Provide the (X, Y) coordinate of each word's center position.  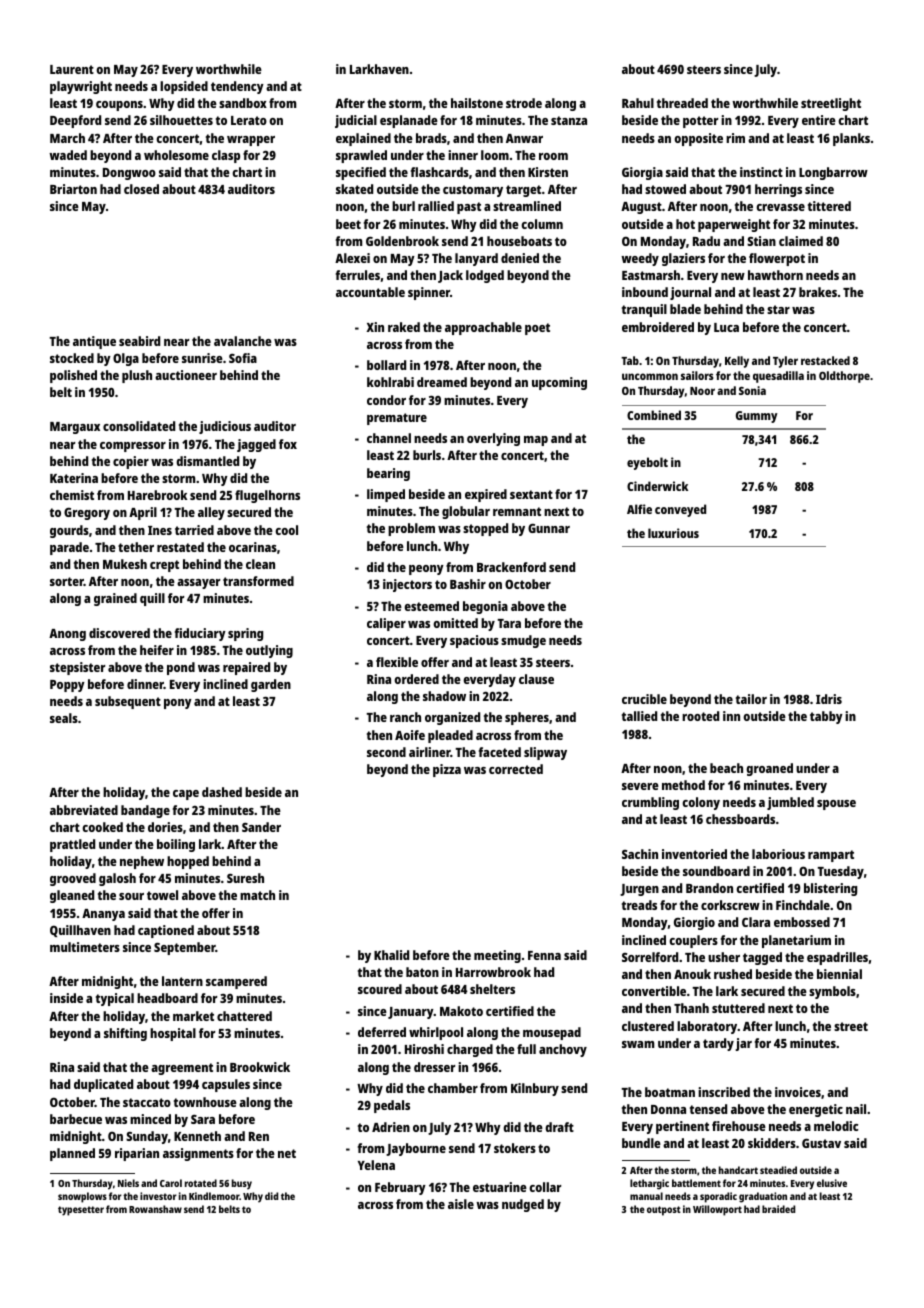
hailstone (477, 103)
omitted (455, 623)
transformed (258, 581)
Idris (829, 699)
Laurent (72, 69)
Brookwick (260, 1067)
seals (64, 718)
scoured (380, 989)
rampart (831, 856)
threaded (682, 103)
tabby (826, 717)
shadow (444, 696)
